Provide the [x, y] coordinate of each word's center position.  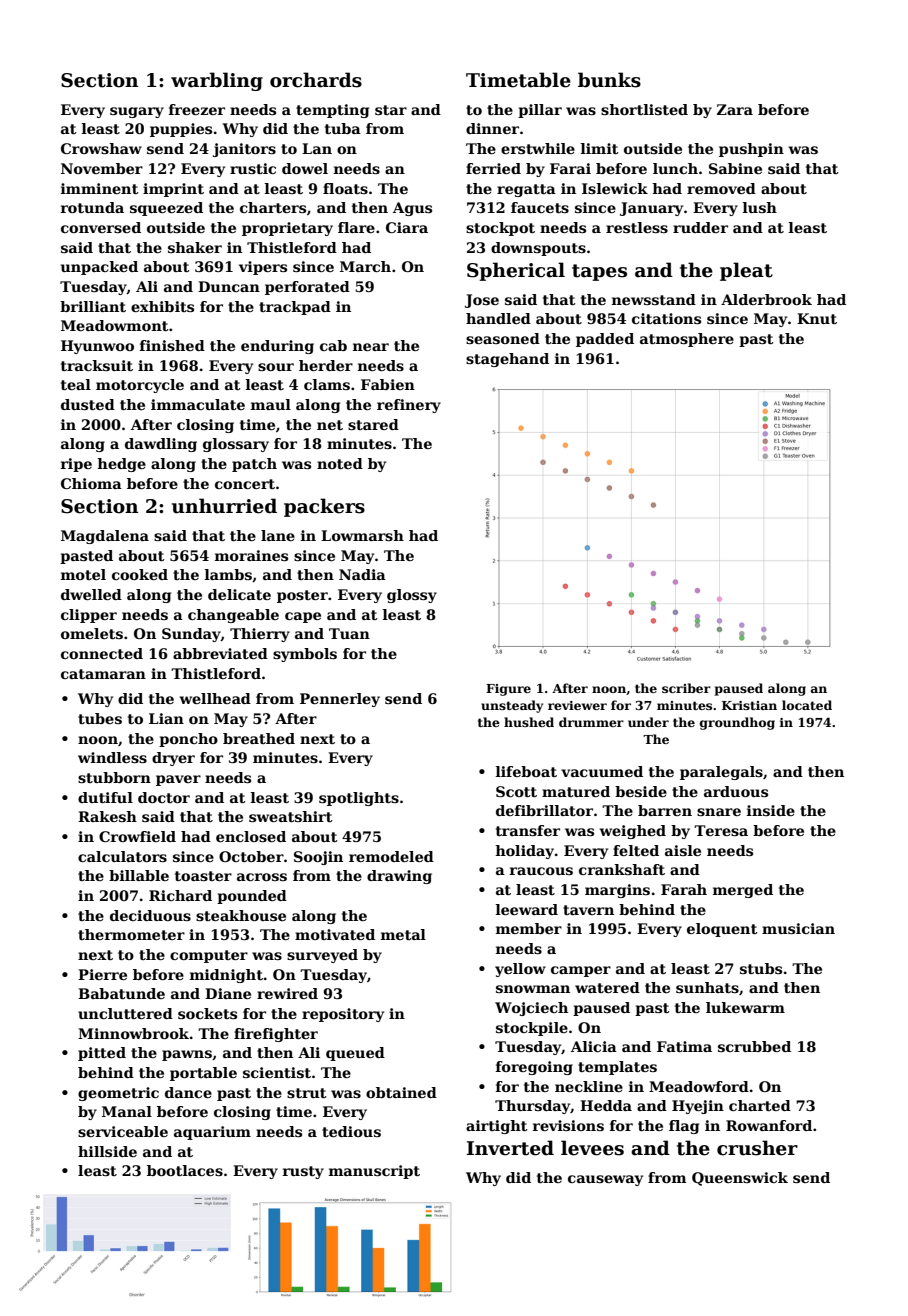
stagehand [507, 360]
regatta [526, 190]
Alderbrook [766, 299]
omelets [92, 633]
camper [581, 971]
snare [719, 812]
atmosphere [687, 340]
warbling [217, 81]
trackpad [295, 308]
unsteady [512, 706]
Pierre [102, 974]
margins [617, 891]
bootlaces [185, 1170]
